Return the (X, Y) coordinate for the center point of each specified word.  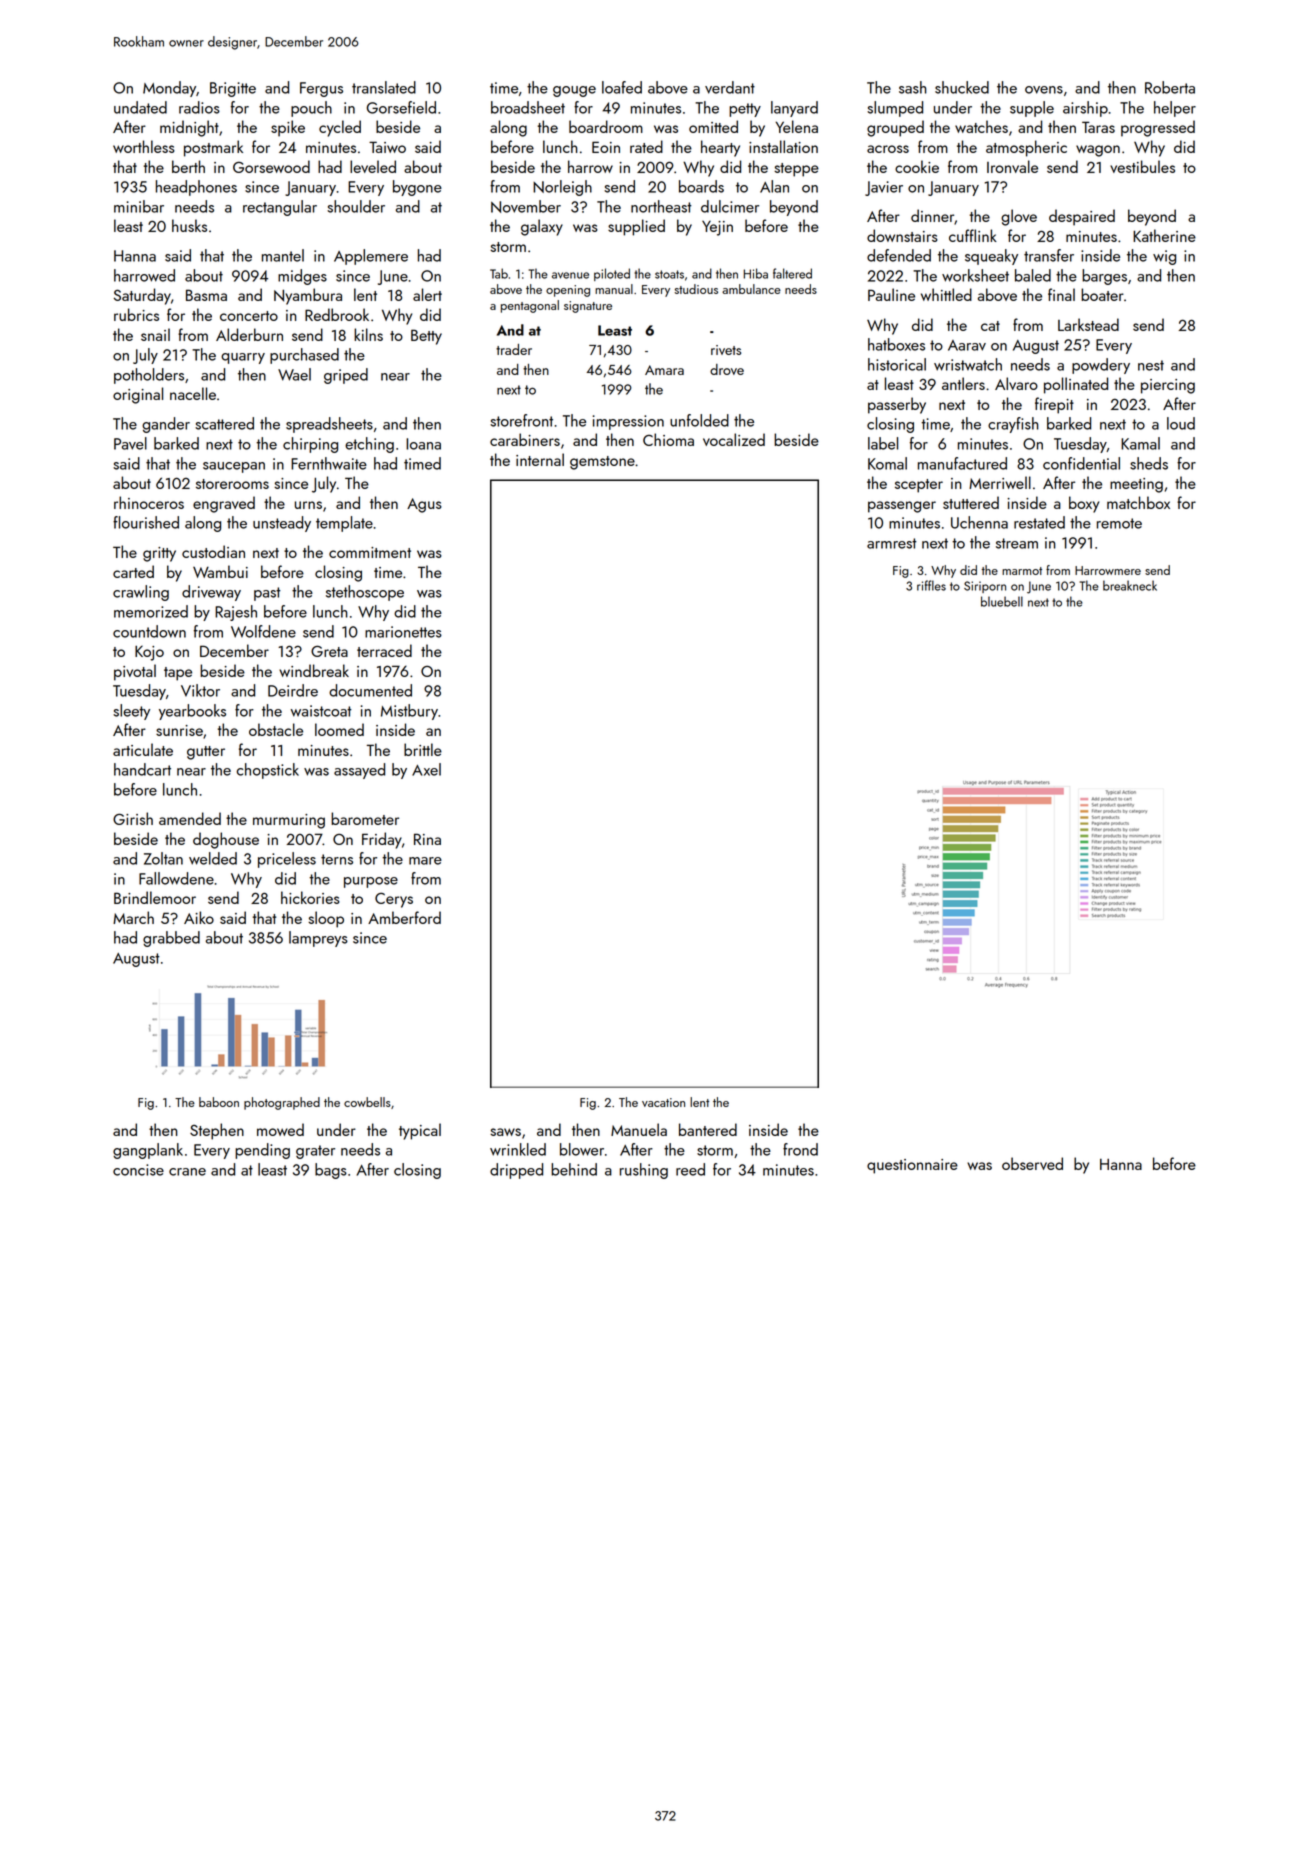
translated (384, 87)
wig (1164, 257)
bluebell (1002, 601)
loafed (622, 87)
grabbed (171, 939)
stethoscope (365, 593)
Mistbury (409, 712)
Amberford (404, 917)
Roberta (1170, 87)
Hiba (756, 273)
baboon (219, 1102)
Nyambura (308, 296)
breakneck (1130, 585)
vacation (663, 1102)
